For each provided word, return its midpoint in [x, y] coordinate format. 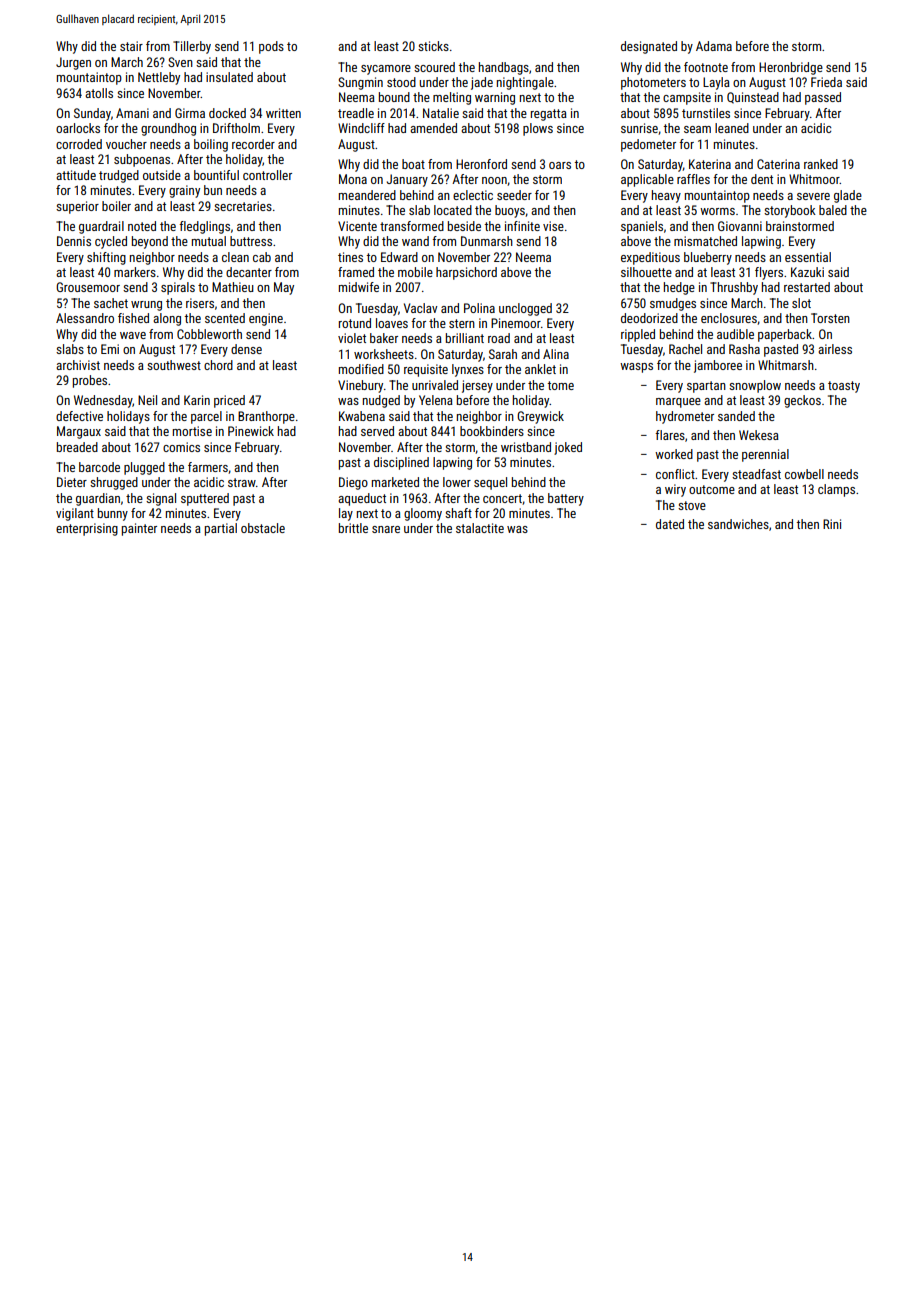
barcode [99, 467]
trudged [119, 176]
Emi [110, 349]
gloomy [423, 514]
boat [413, 164]
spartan [706, 387]
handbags [504, 68]
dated [670, 524]
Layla [716, 83]
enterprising [87, 529]
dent [762, 179]
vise [553, 226]
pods [271, 47]
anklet [540, 369]
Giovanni [740, 226]
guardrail [101, 227]
